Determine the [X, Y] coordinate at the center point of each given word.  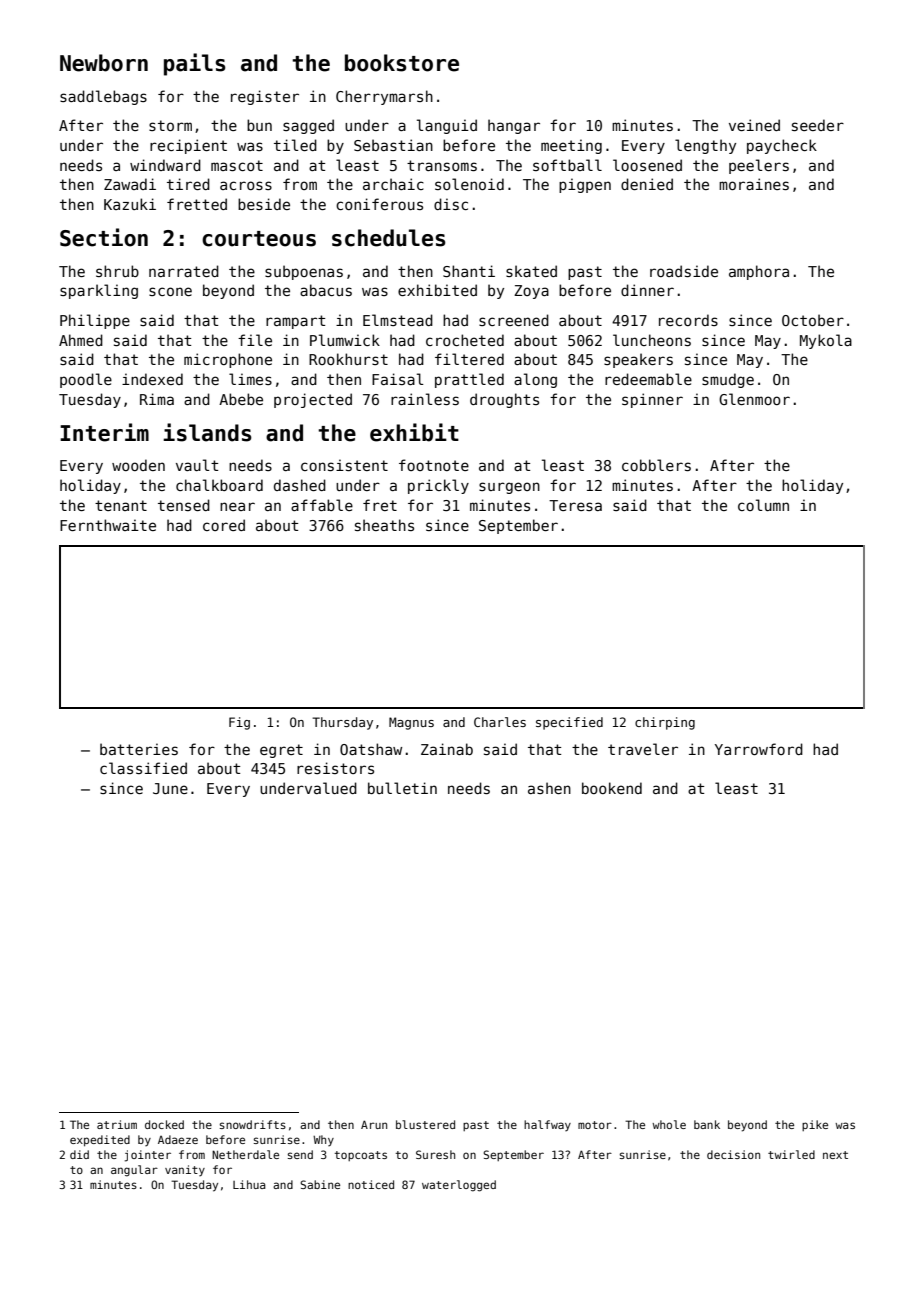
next [835, 1155]
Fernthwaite [108, 525]
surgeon [509, 488]
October [813, 320]
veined [754, 125]
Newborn [104, 63]
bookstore [402, 63]
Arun [374, 1124]
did [79, 1154]
